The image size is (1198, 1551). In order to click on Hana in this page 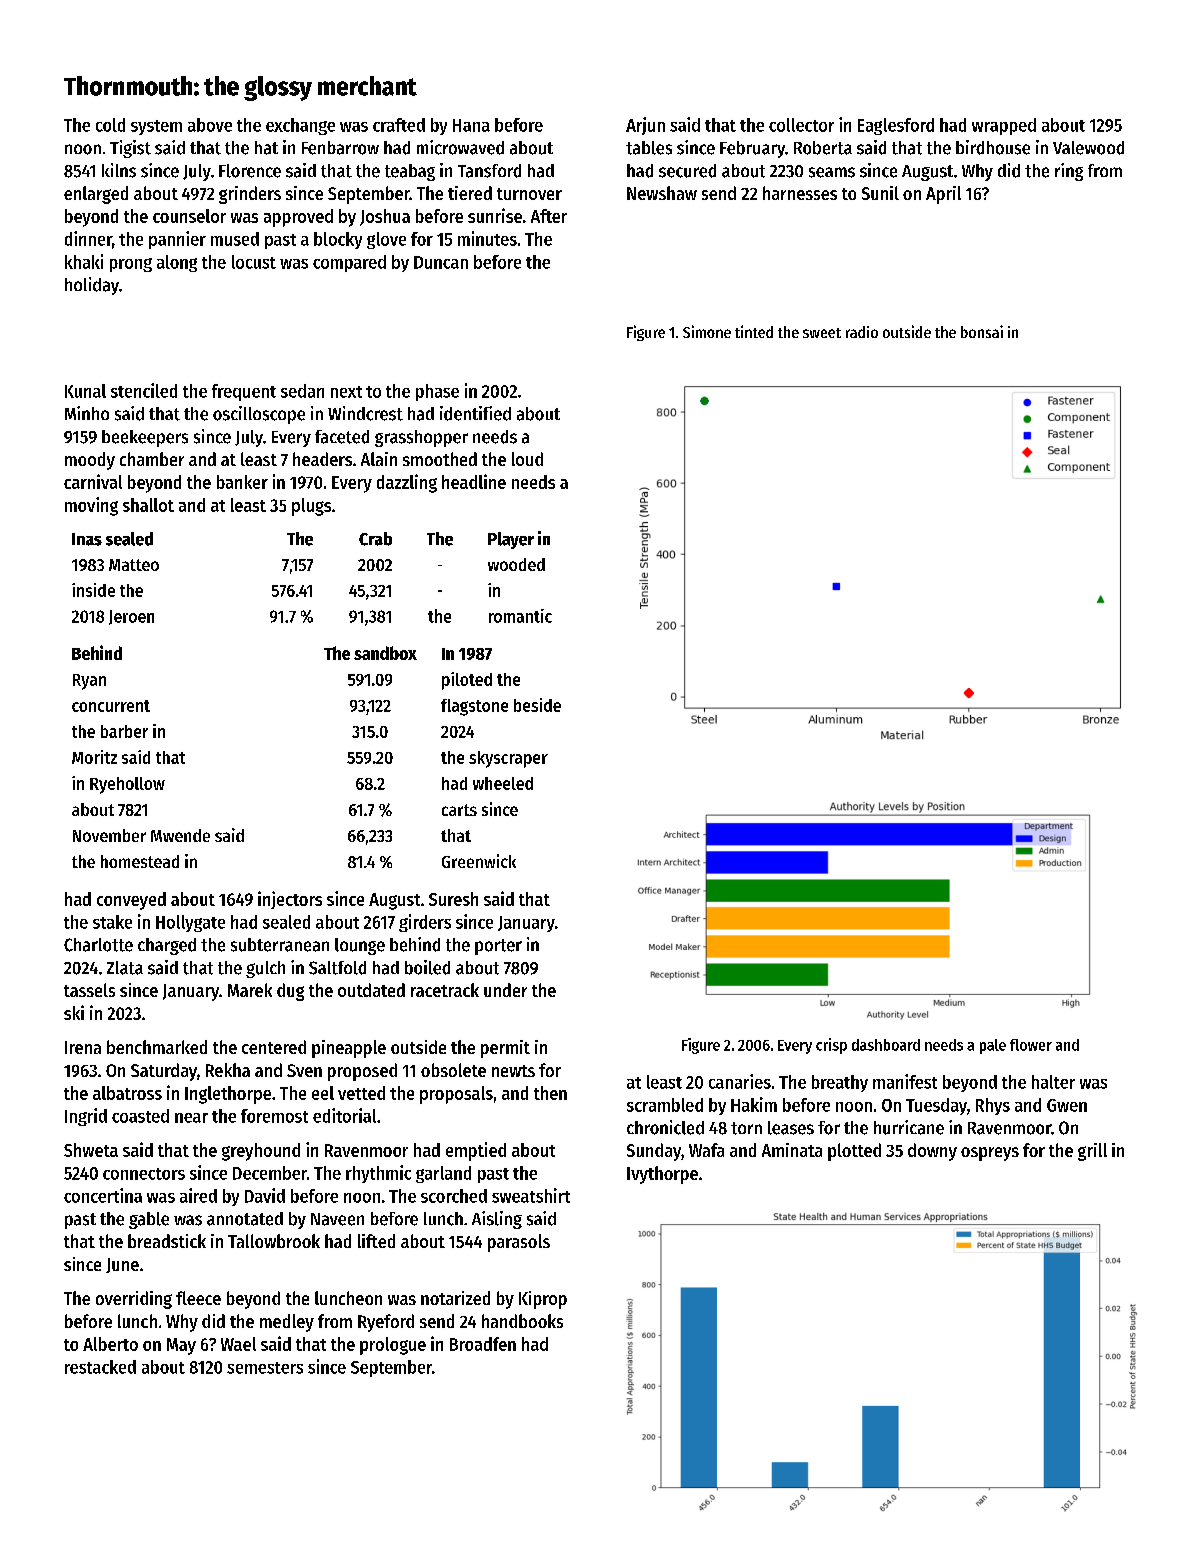, I will do `click(471, 125)`.
